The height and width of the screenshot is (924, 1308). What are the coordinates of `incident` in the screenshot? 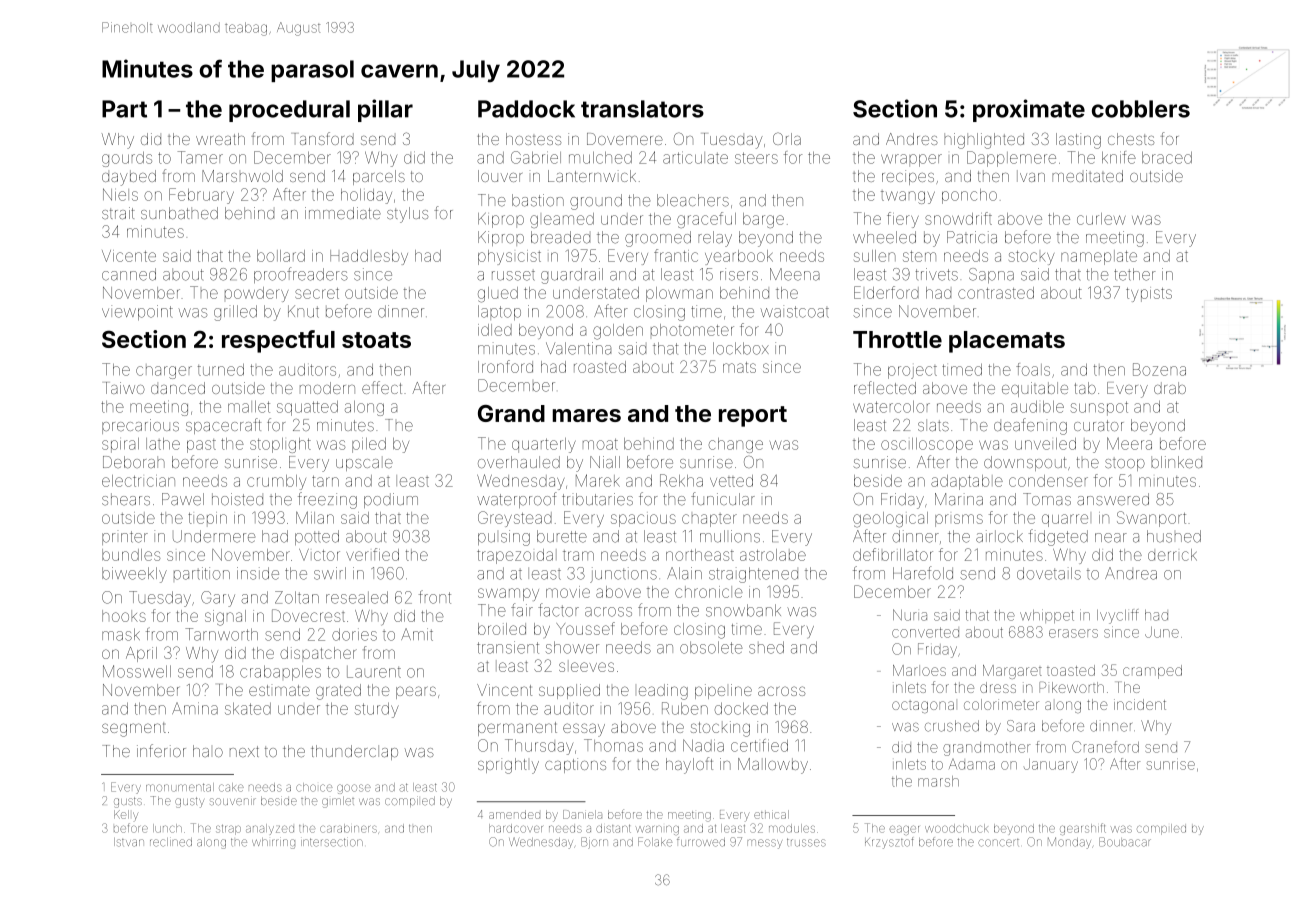 It's located at (1140, 704).
